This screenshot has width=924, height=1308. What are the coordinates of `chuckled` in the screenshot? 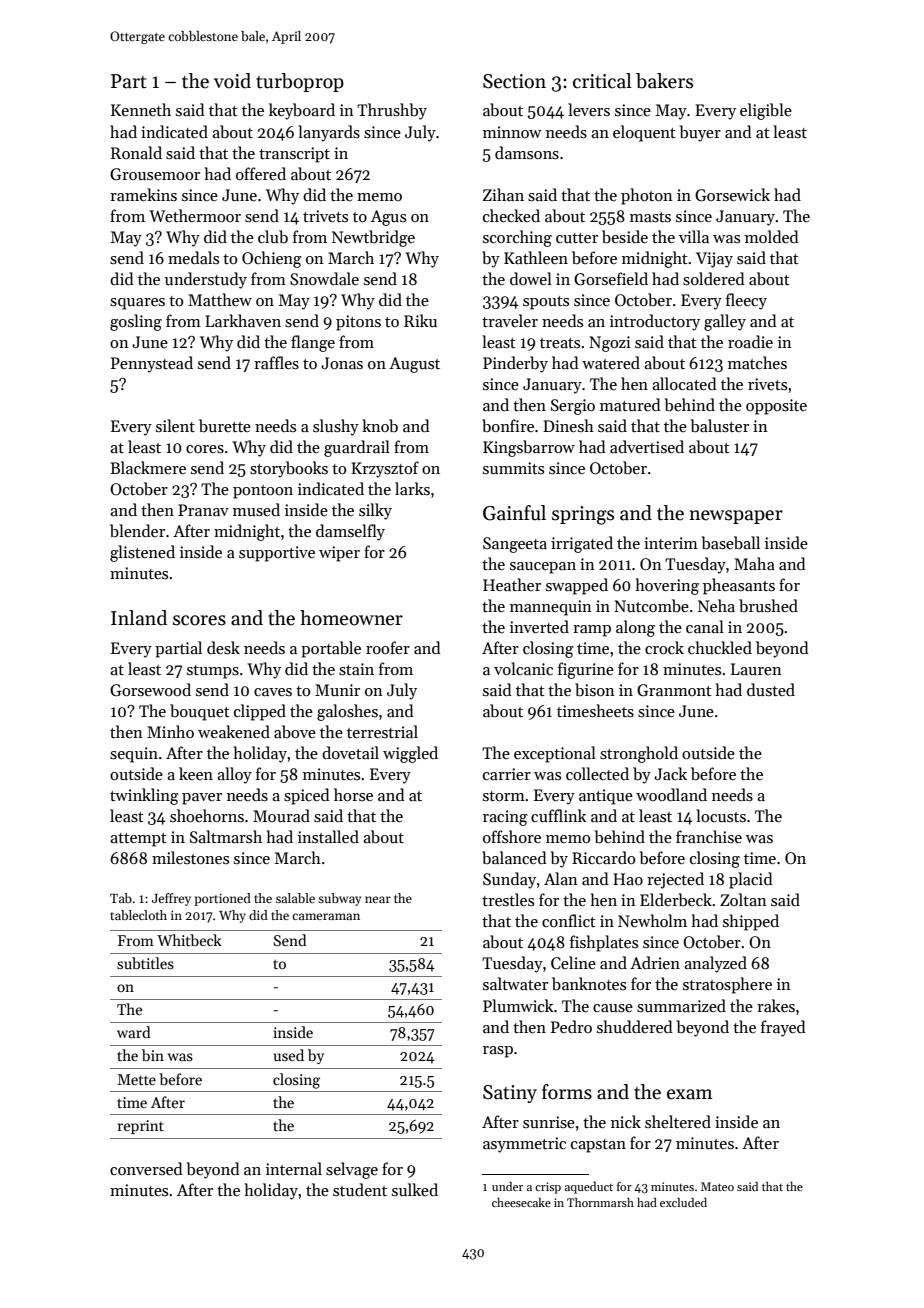 It's located at (720, 647).
